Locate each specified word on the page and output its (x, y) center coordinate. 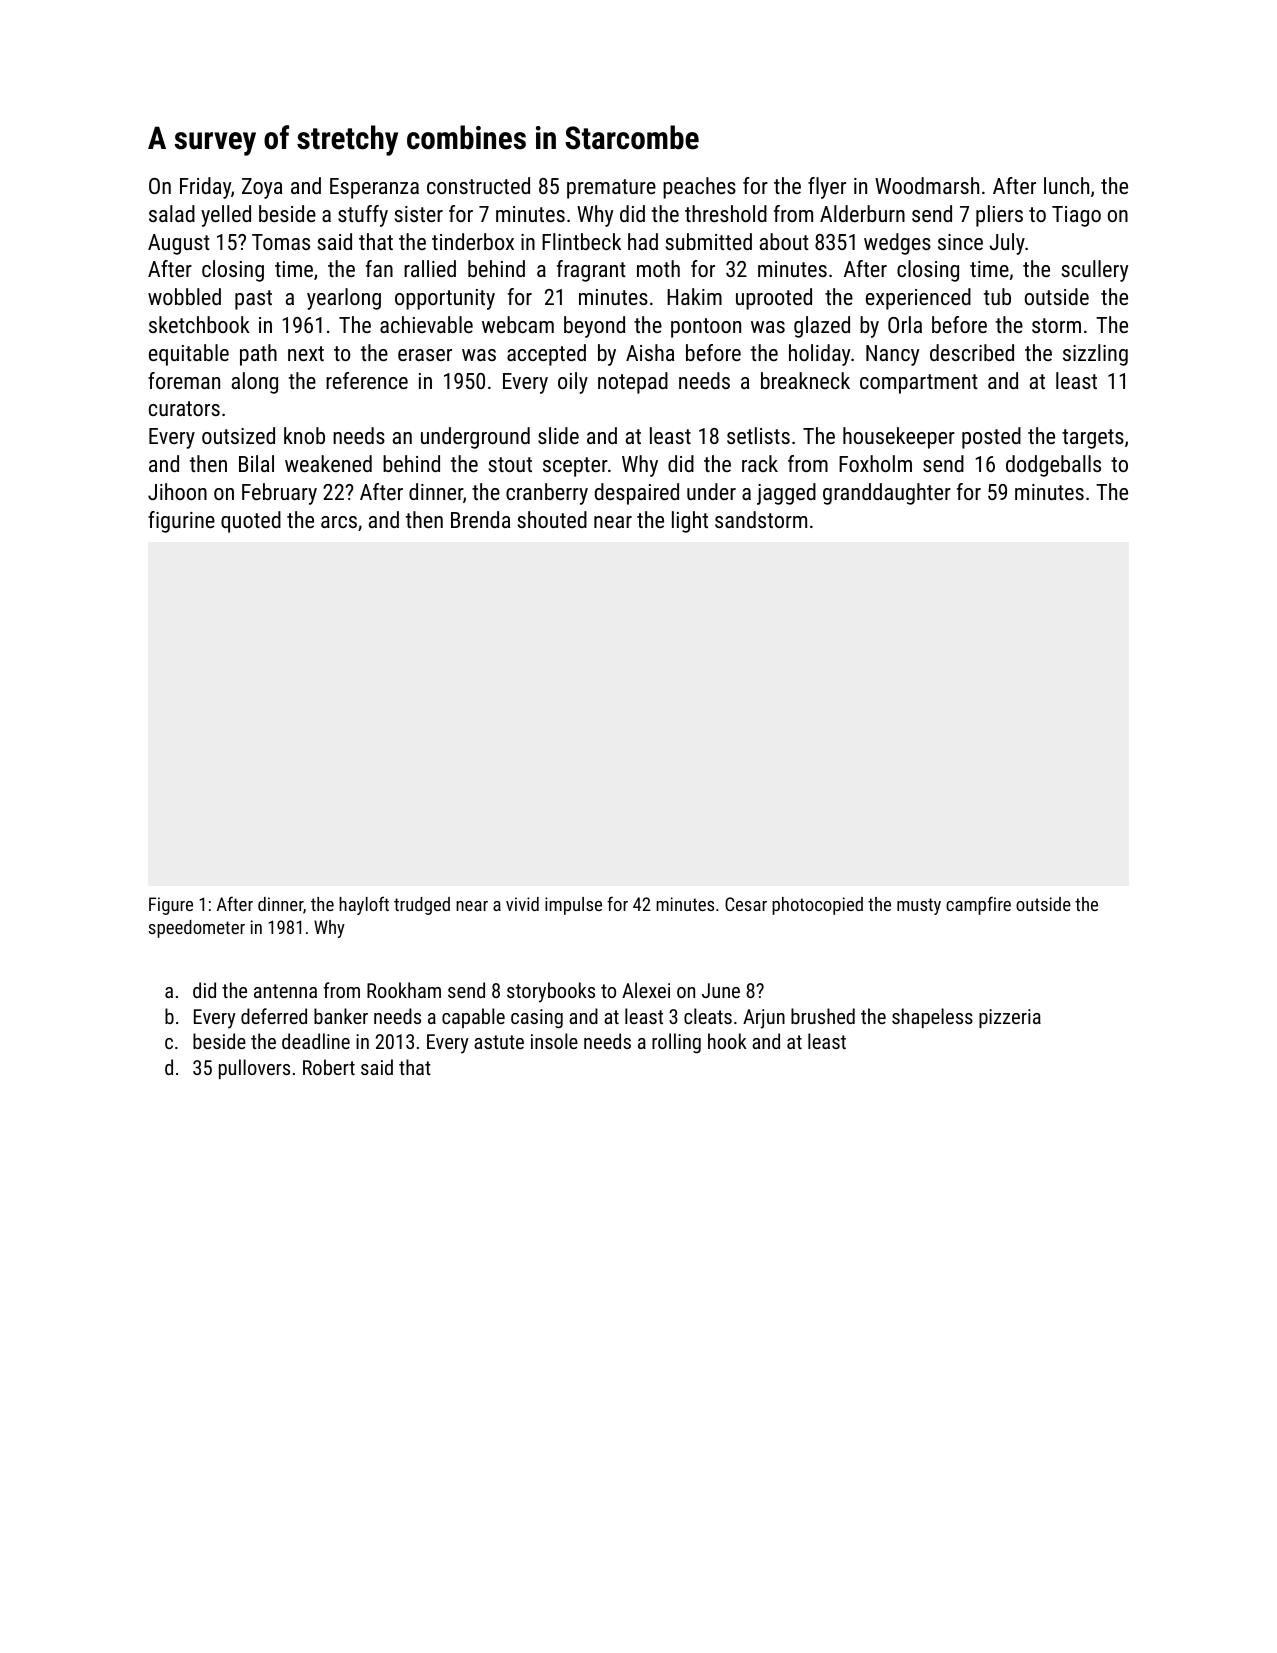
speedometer (196, 929)
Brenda (480, 519)
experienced (918, 299)
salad (172, 213)
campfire (978, 905)
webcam (518, 324)
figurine (181, 522)
